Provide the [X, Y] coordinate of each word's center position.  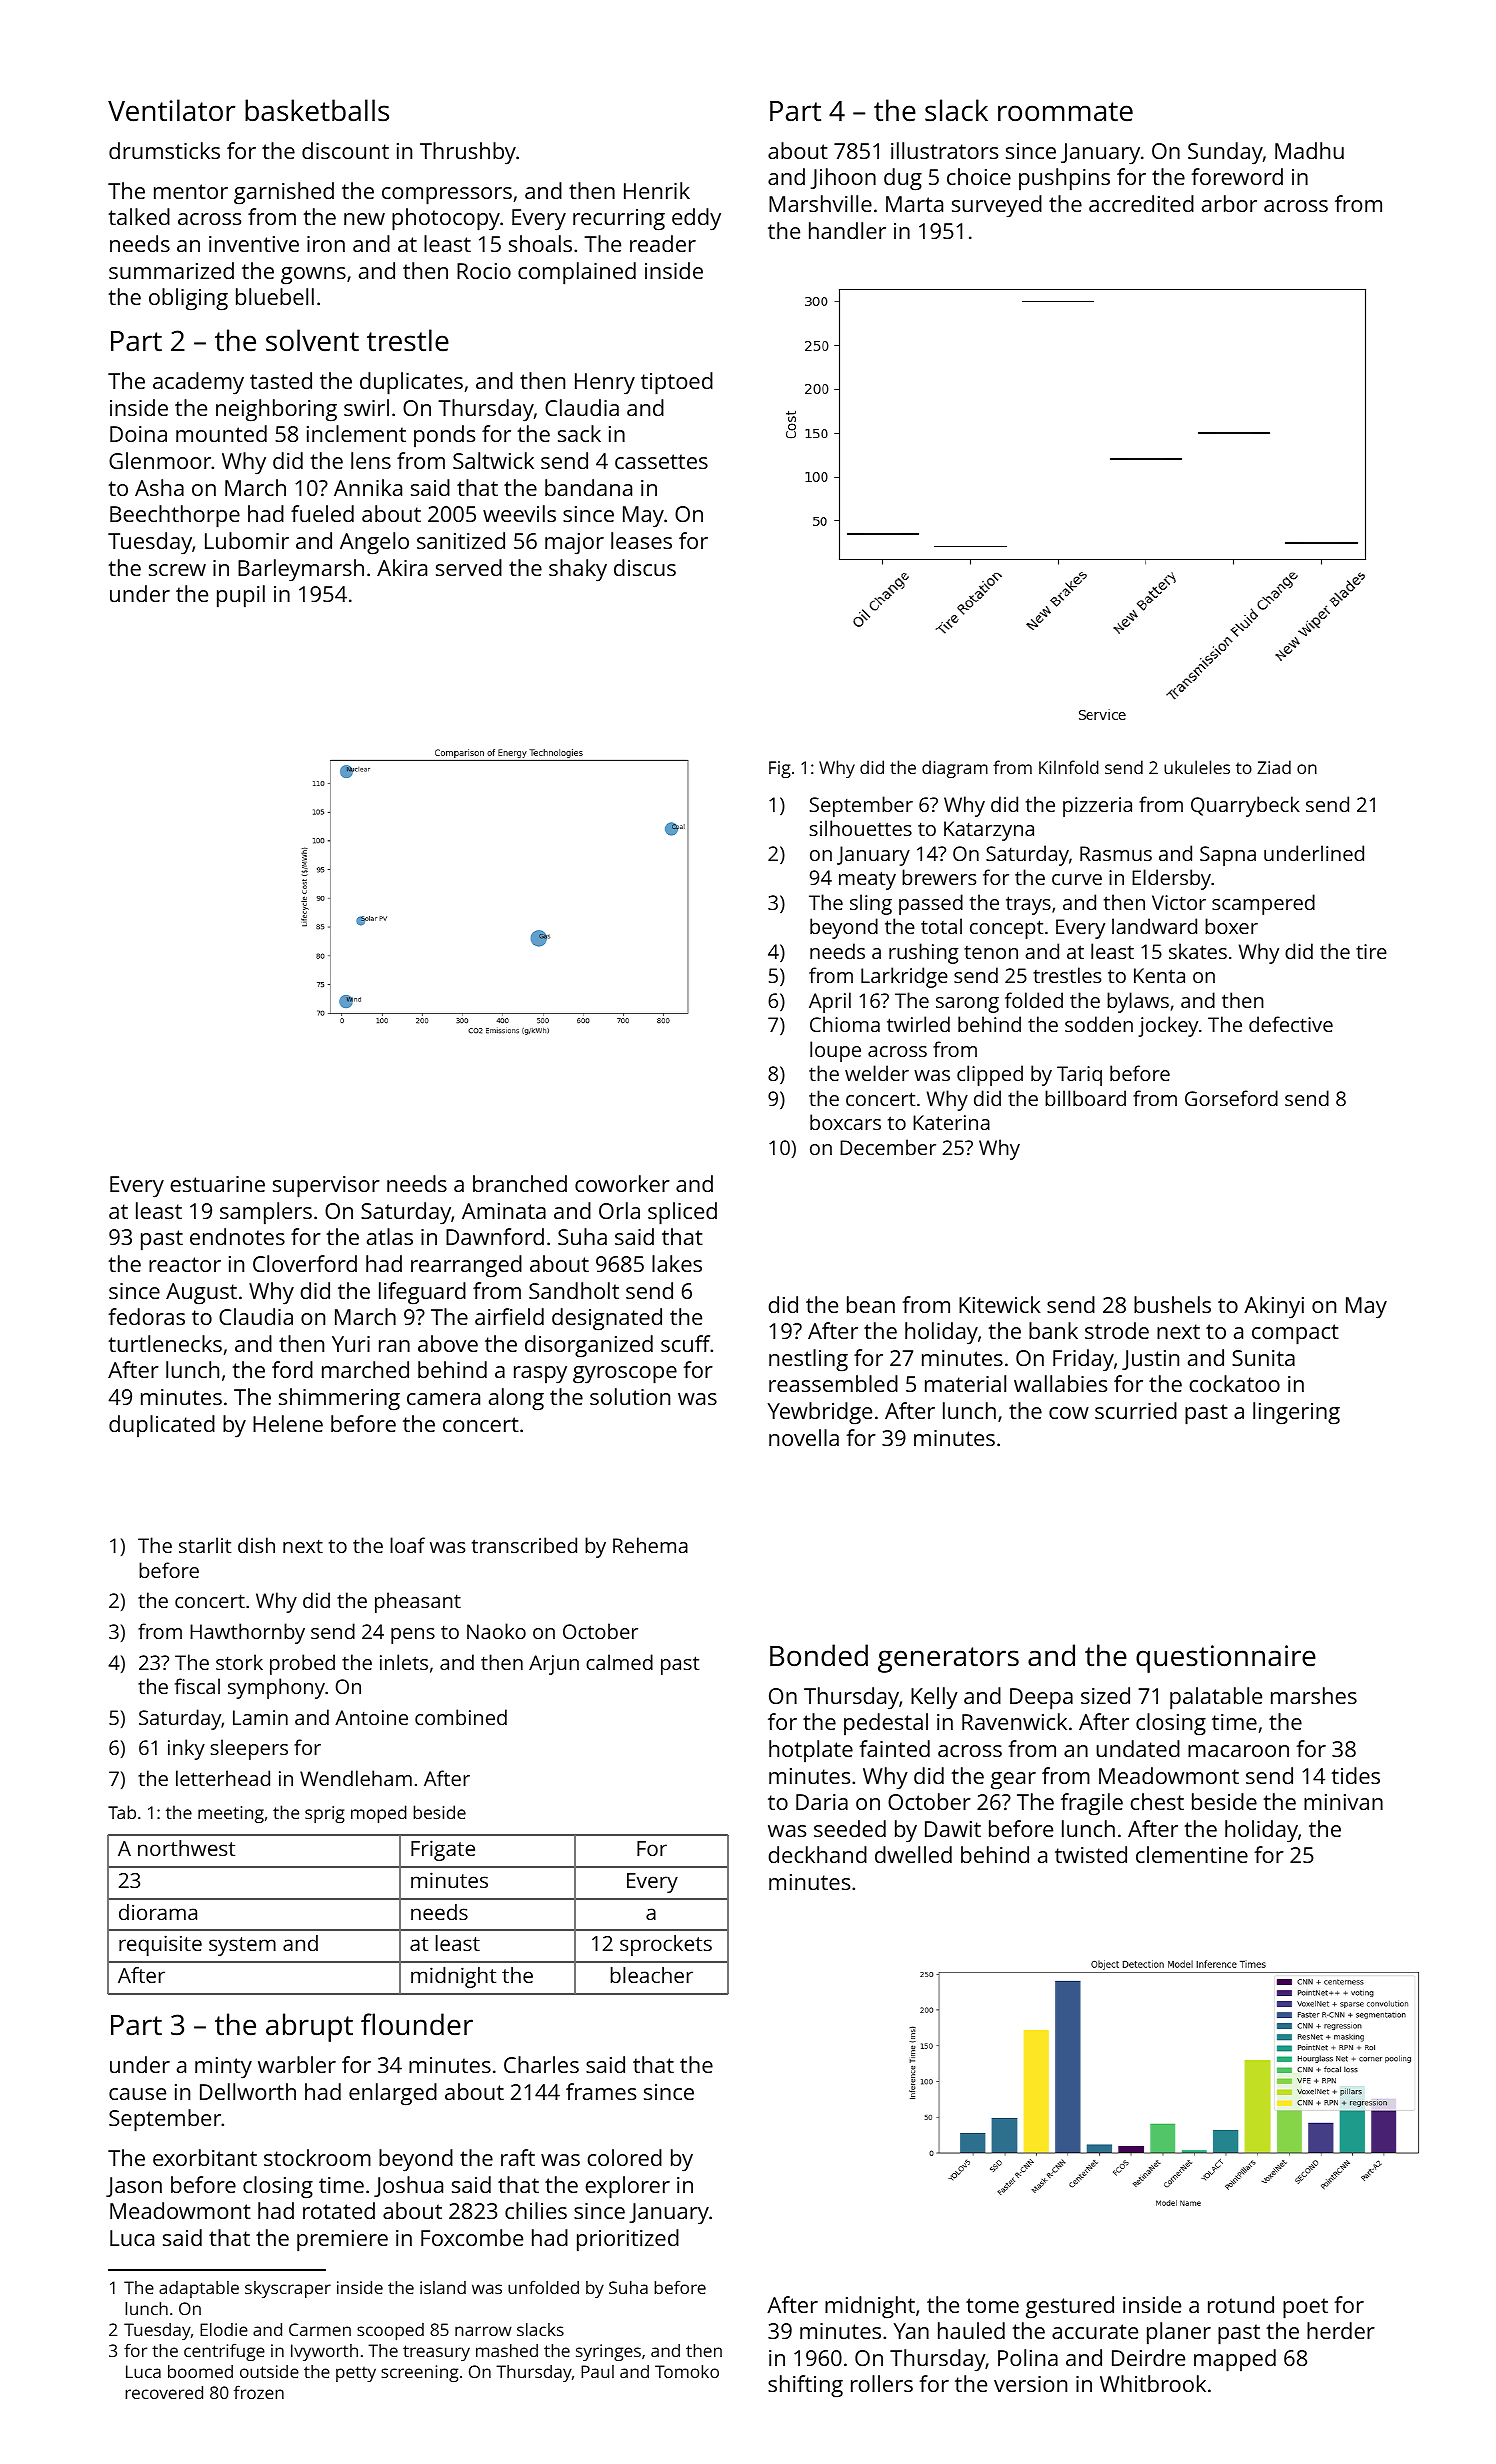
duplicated [162, 1426]
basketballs [317, 110]
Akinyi [1274, 1307]
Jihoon [843, 178]
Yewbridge [820, 1413]
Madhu [1309, 150]
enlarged [393, 2094]
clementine [1192, 1854]
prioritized [628, 2240]
